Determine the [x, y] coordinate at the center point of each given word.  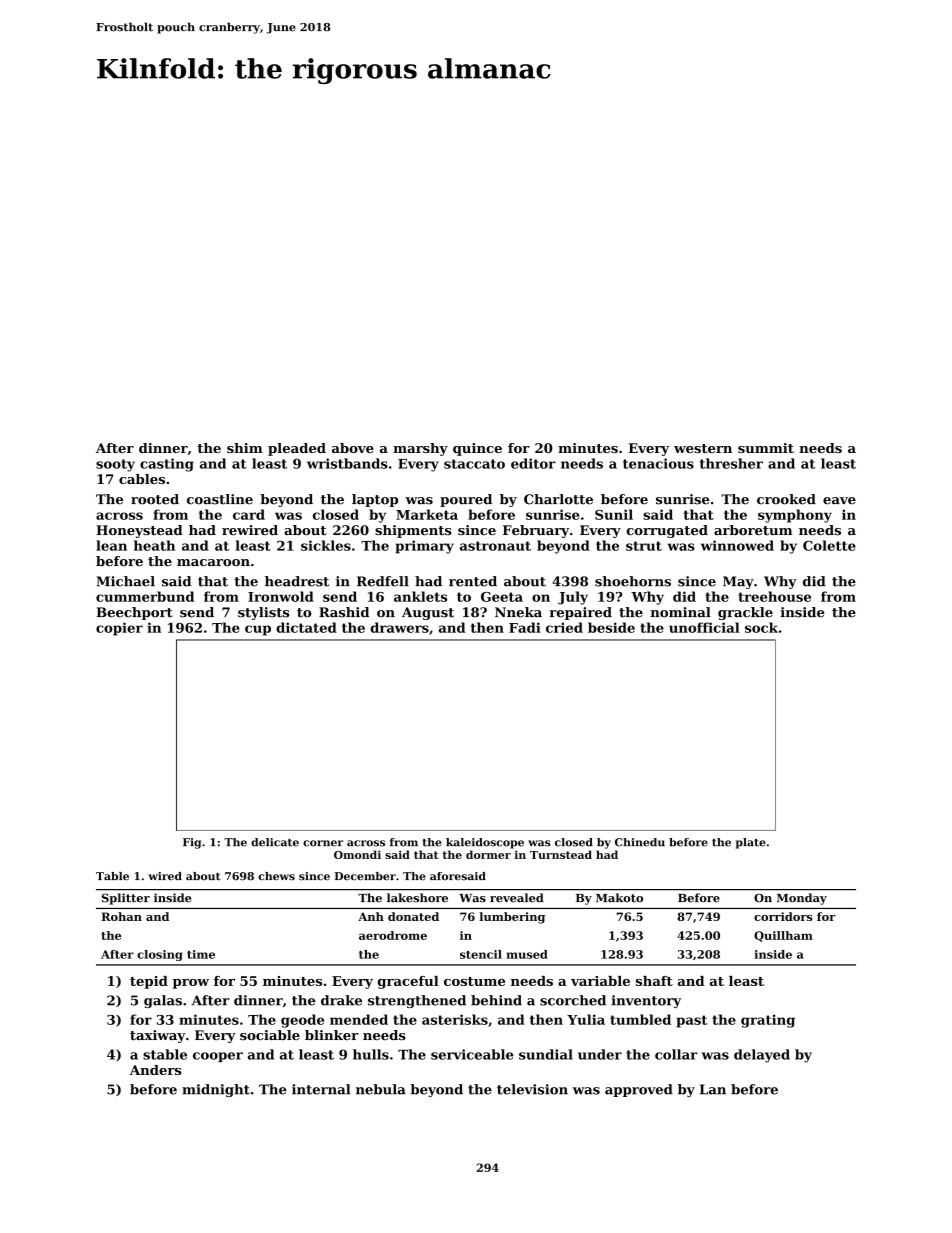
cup [258, 630]
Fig [192, 843]
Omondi [357, 854]
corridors [783, 916]
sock [761, 627]
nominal [680, 612]
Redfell [383, 581]
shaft [654, 981]
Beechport [134, 613]
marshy [420, 449]
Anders [155, 1070]
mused [527, 954]
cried [564, 627]
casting [167, 465]
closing [159, 955]
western [703, 448]
